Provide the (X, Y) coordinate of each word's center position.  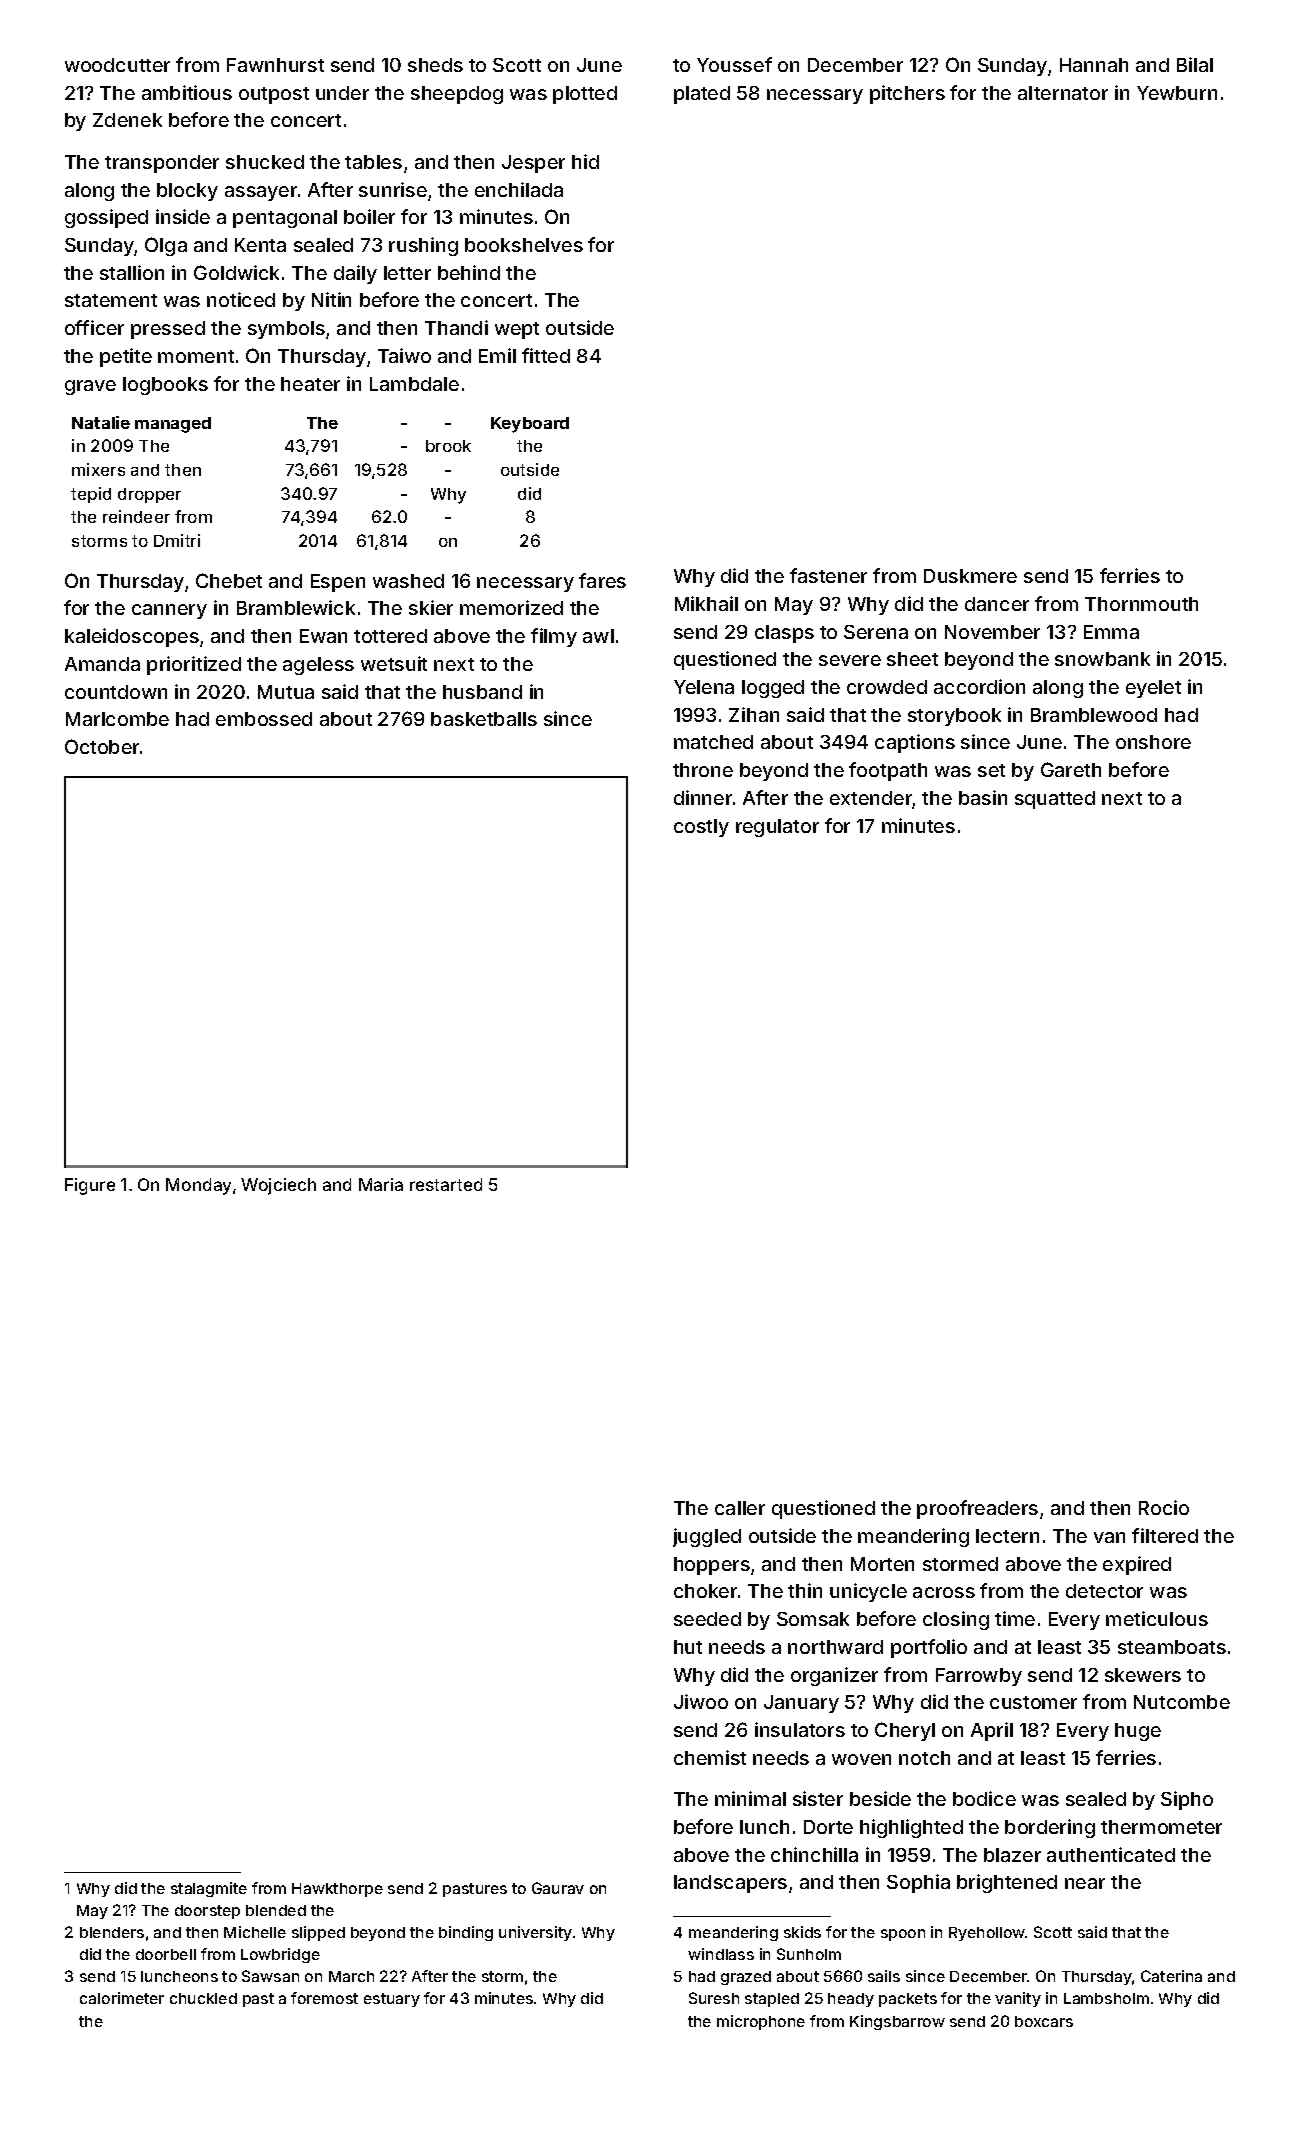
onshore (1153, 742)
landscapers (730, 1884)
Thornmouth (1141, 604)
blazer (1012, 1855)
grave (90, 387)
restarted (446, 1184)
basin (983, 797)
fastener (828, 575)
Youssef (734, 64)
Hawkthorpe (337, 1890)
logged (773, 689)
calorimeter (122, 1998)
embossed (264, 719)
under (342, 93)
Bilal (1195, 64)
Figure (90, 1186)
